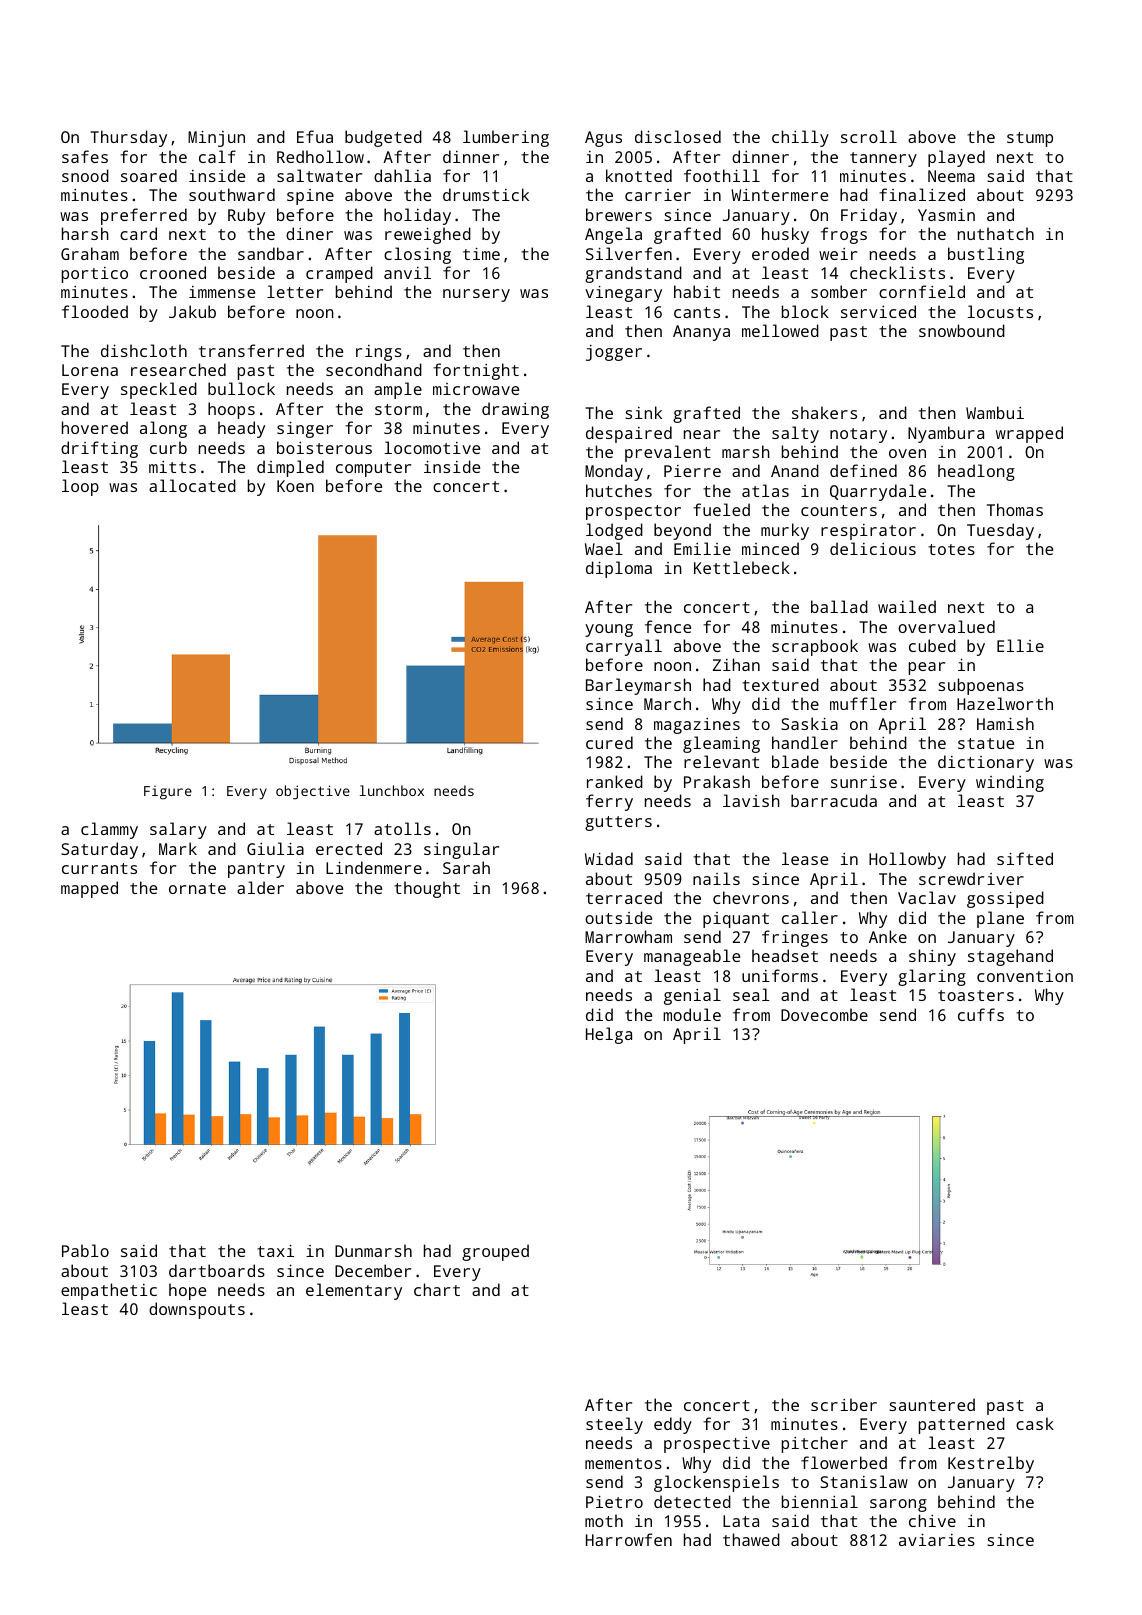 This page has height=1615, width=1142. I want to click on Ananya, so click(701, 333).
